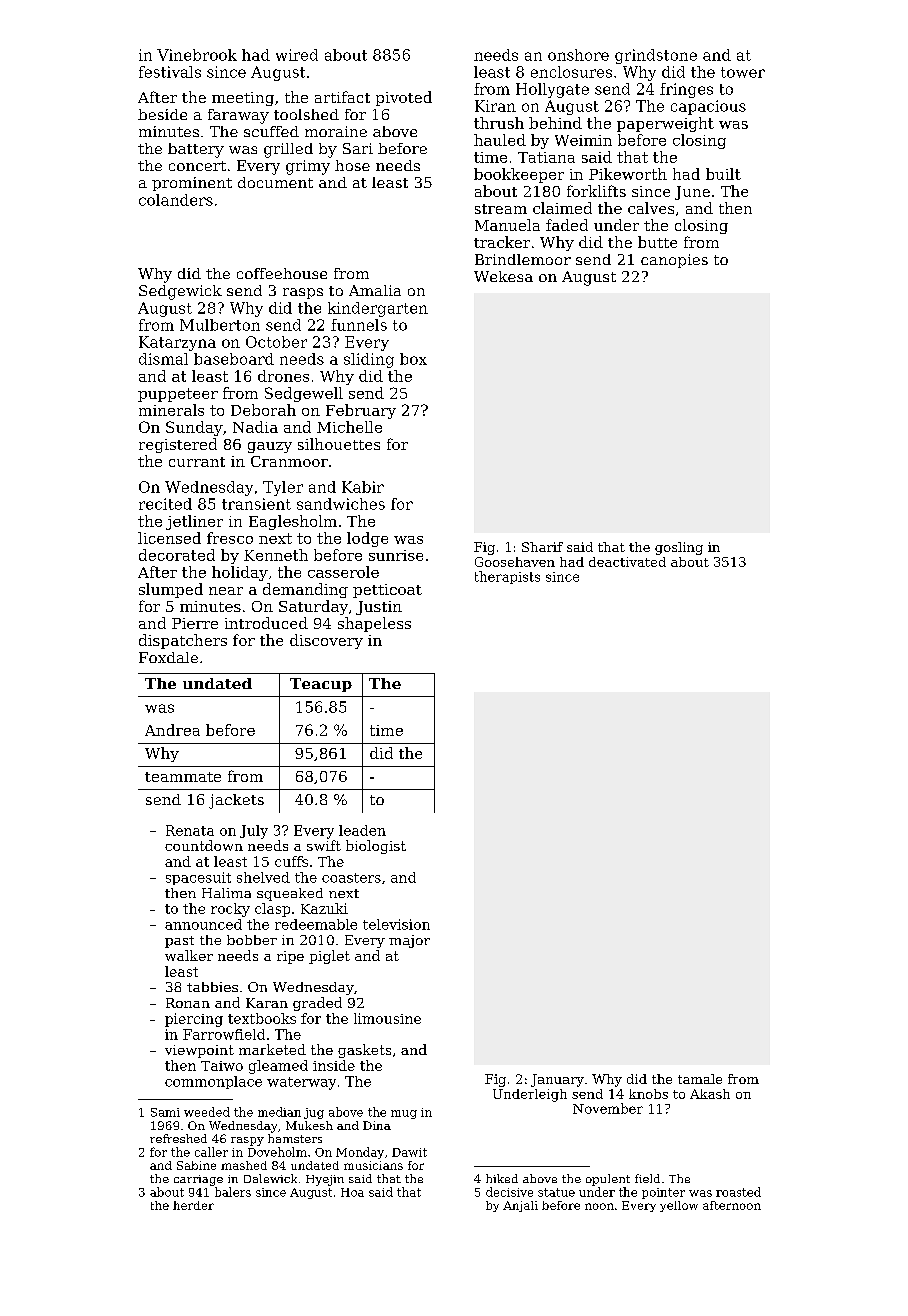 This page has height=1316, width=908. I want to click on licensed, so click(169, 538).
